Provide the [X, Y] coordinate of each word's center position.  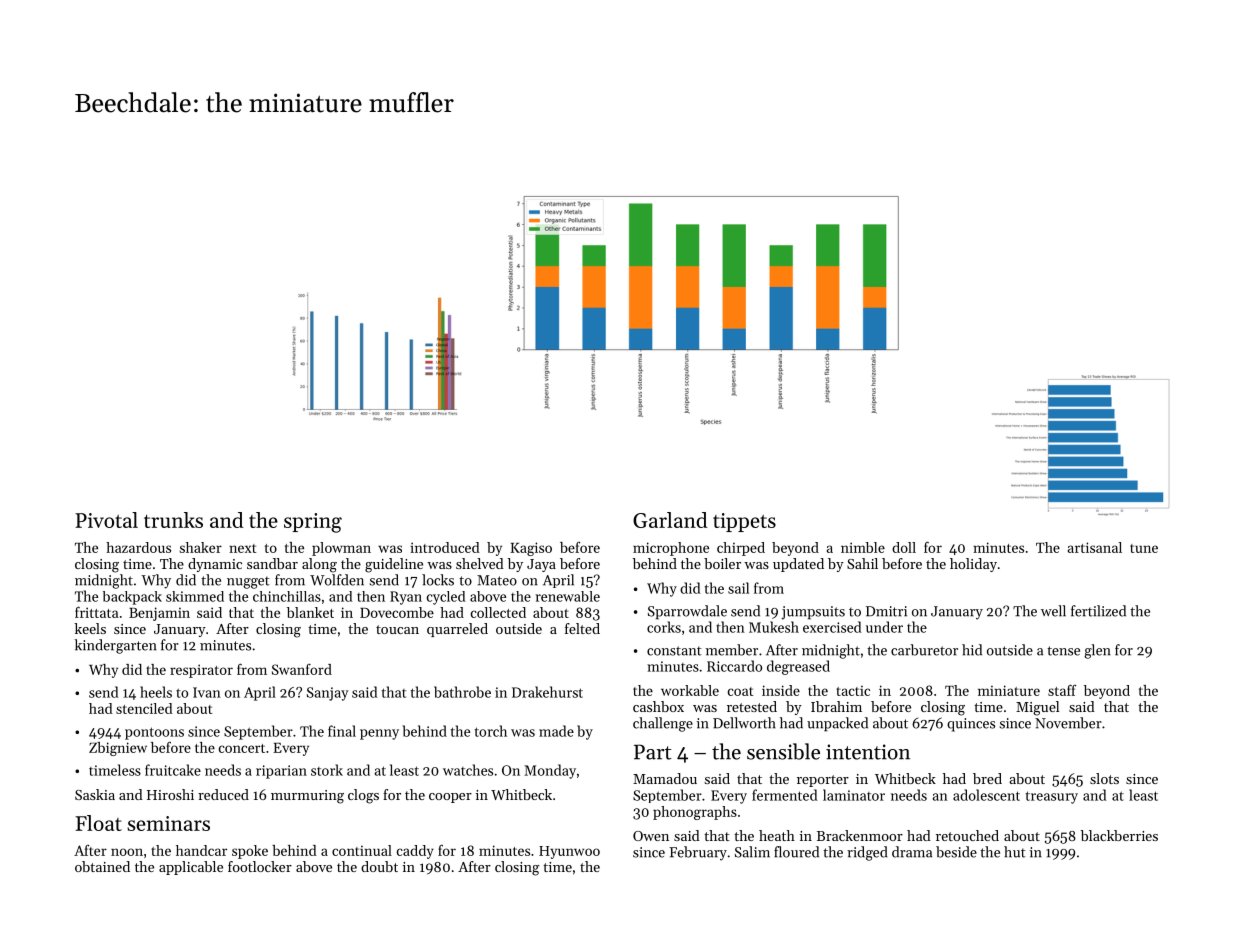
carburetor [924, 650]
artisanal [1095, 547]
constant [674, 651]
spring [313, 523]
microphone [671, 549]
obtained [102, 866]
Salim [752, 852]
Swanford [302, 669]
